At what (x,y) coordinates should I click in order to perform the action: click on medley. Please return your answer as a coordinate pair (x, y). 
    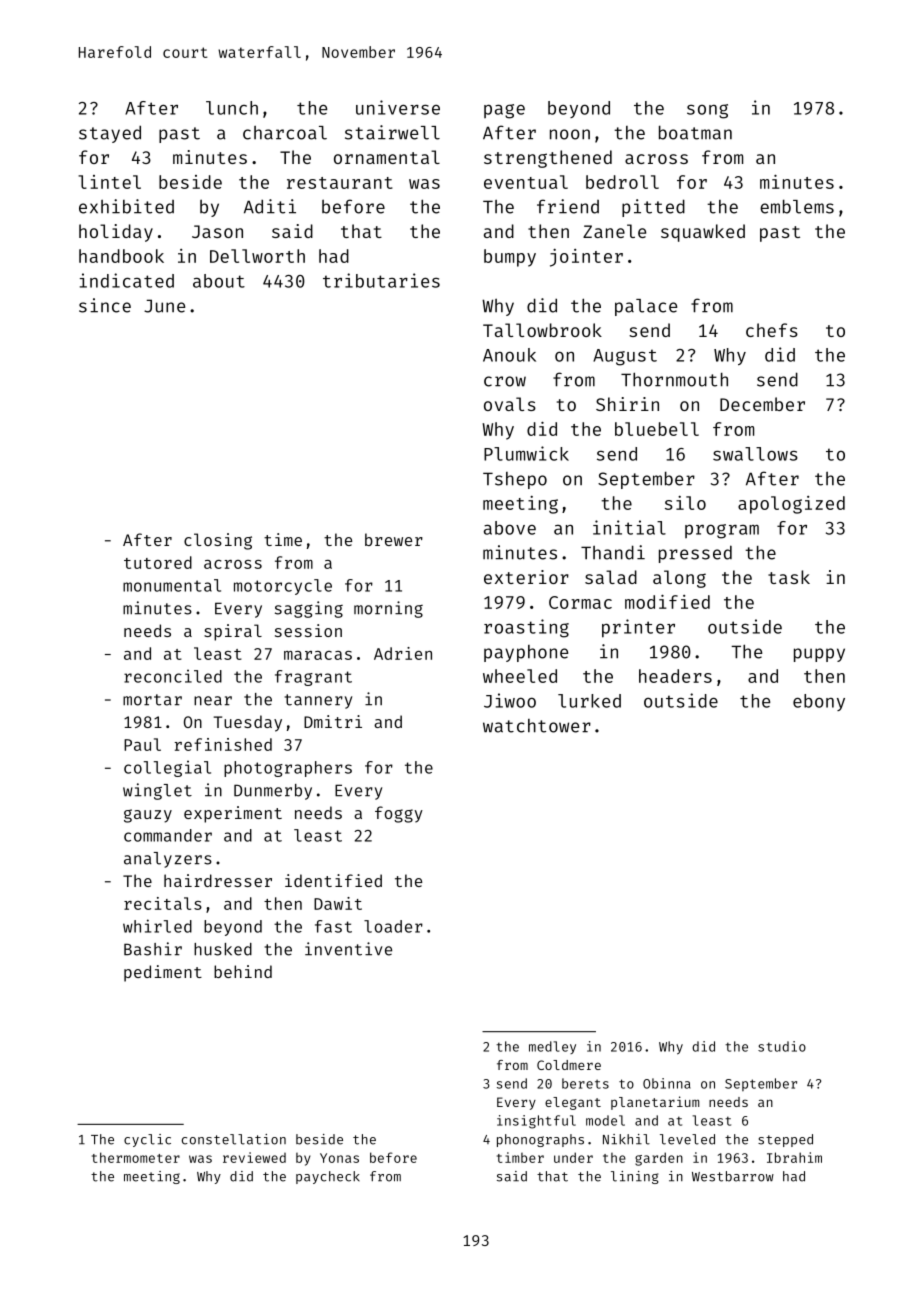
    Looking at the image, I should click on (552, 1047).
